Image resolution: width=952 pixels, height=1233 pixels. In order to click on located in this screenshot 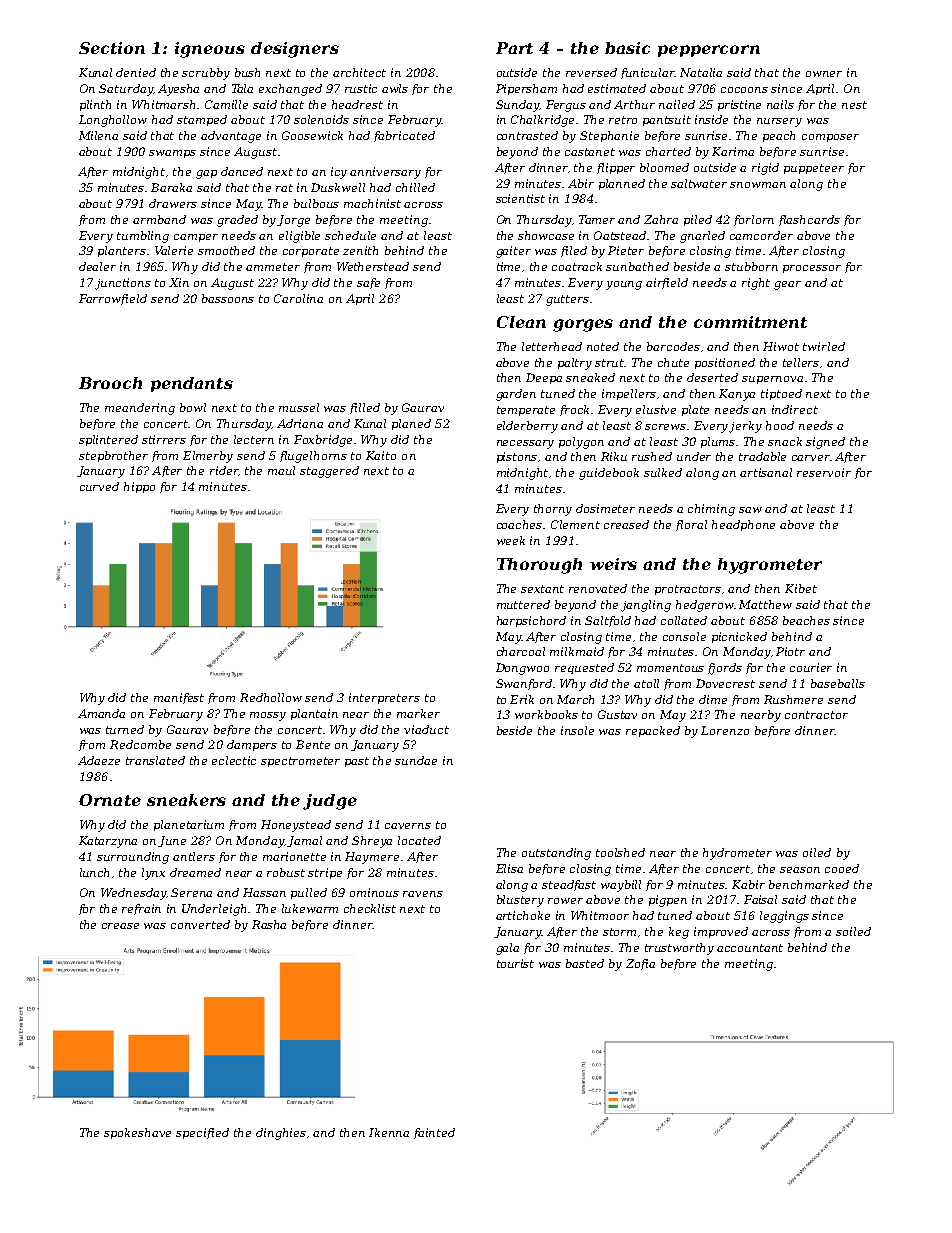, I will do `click(419, 840)`.
